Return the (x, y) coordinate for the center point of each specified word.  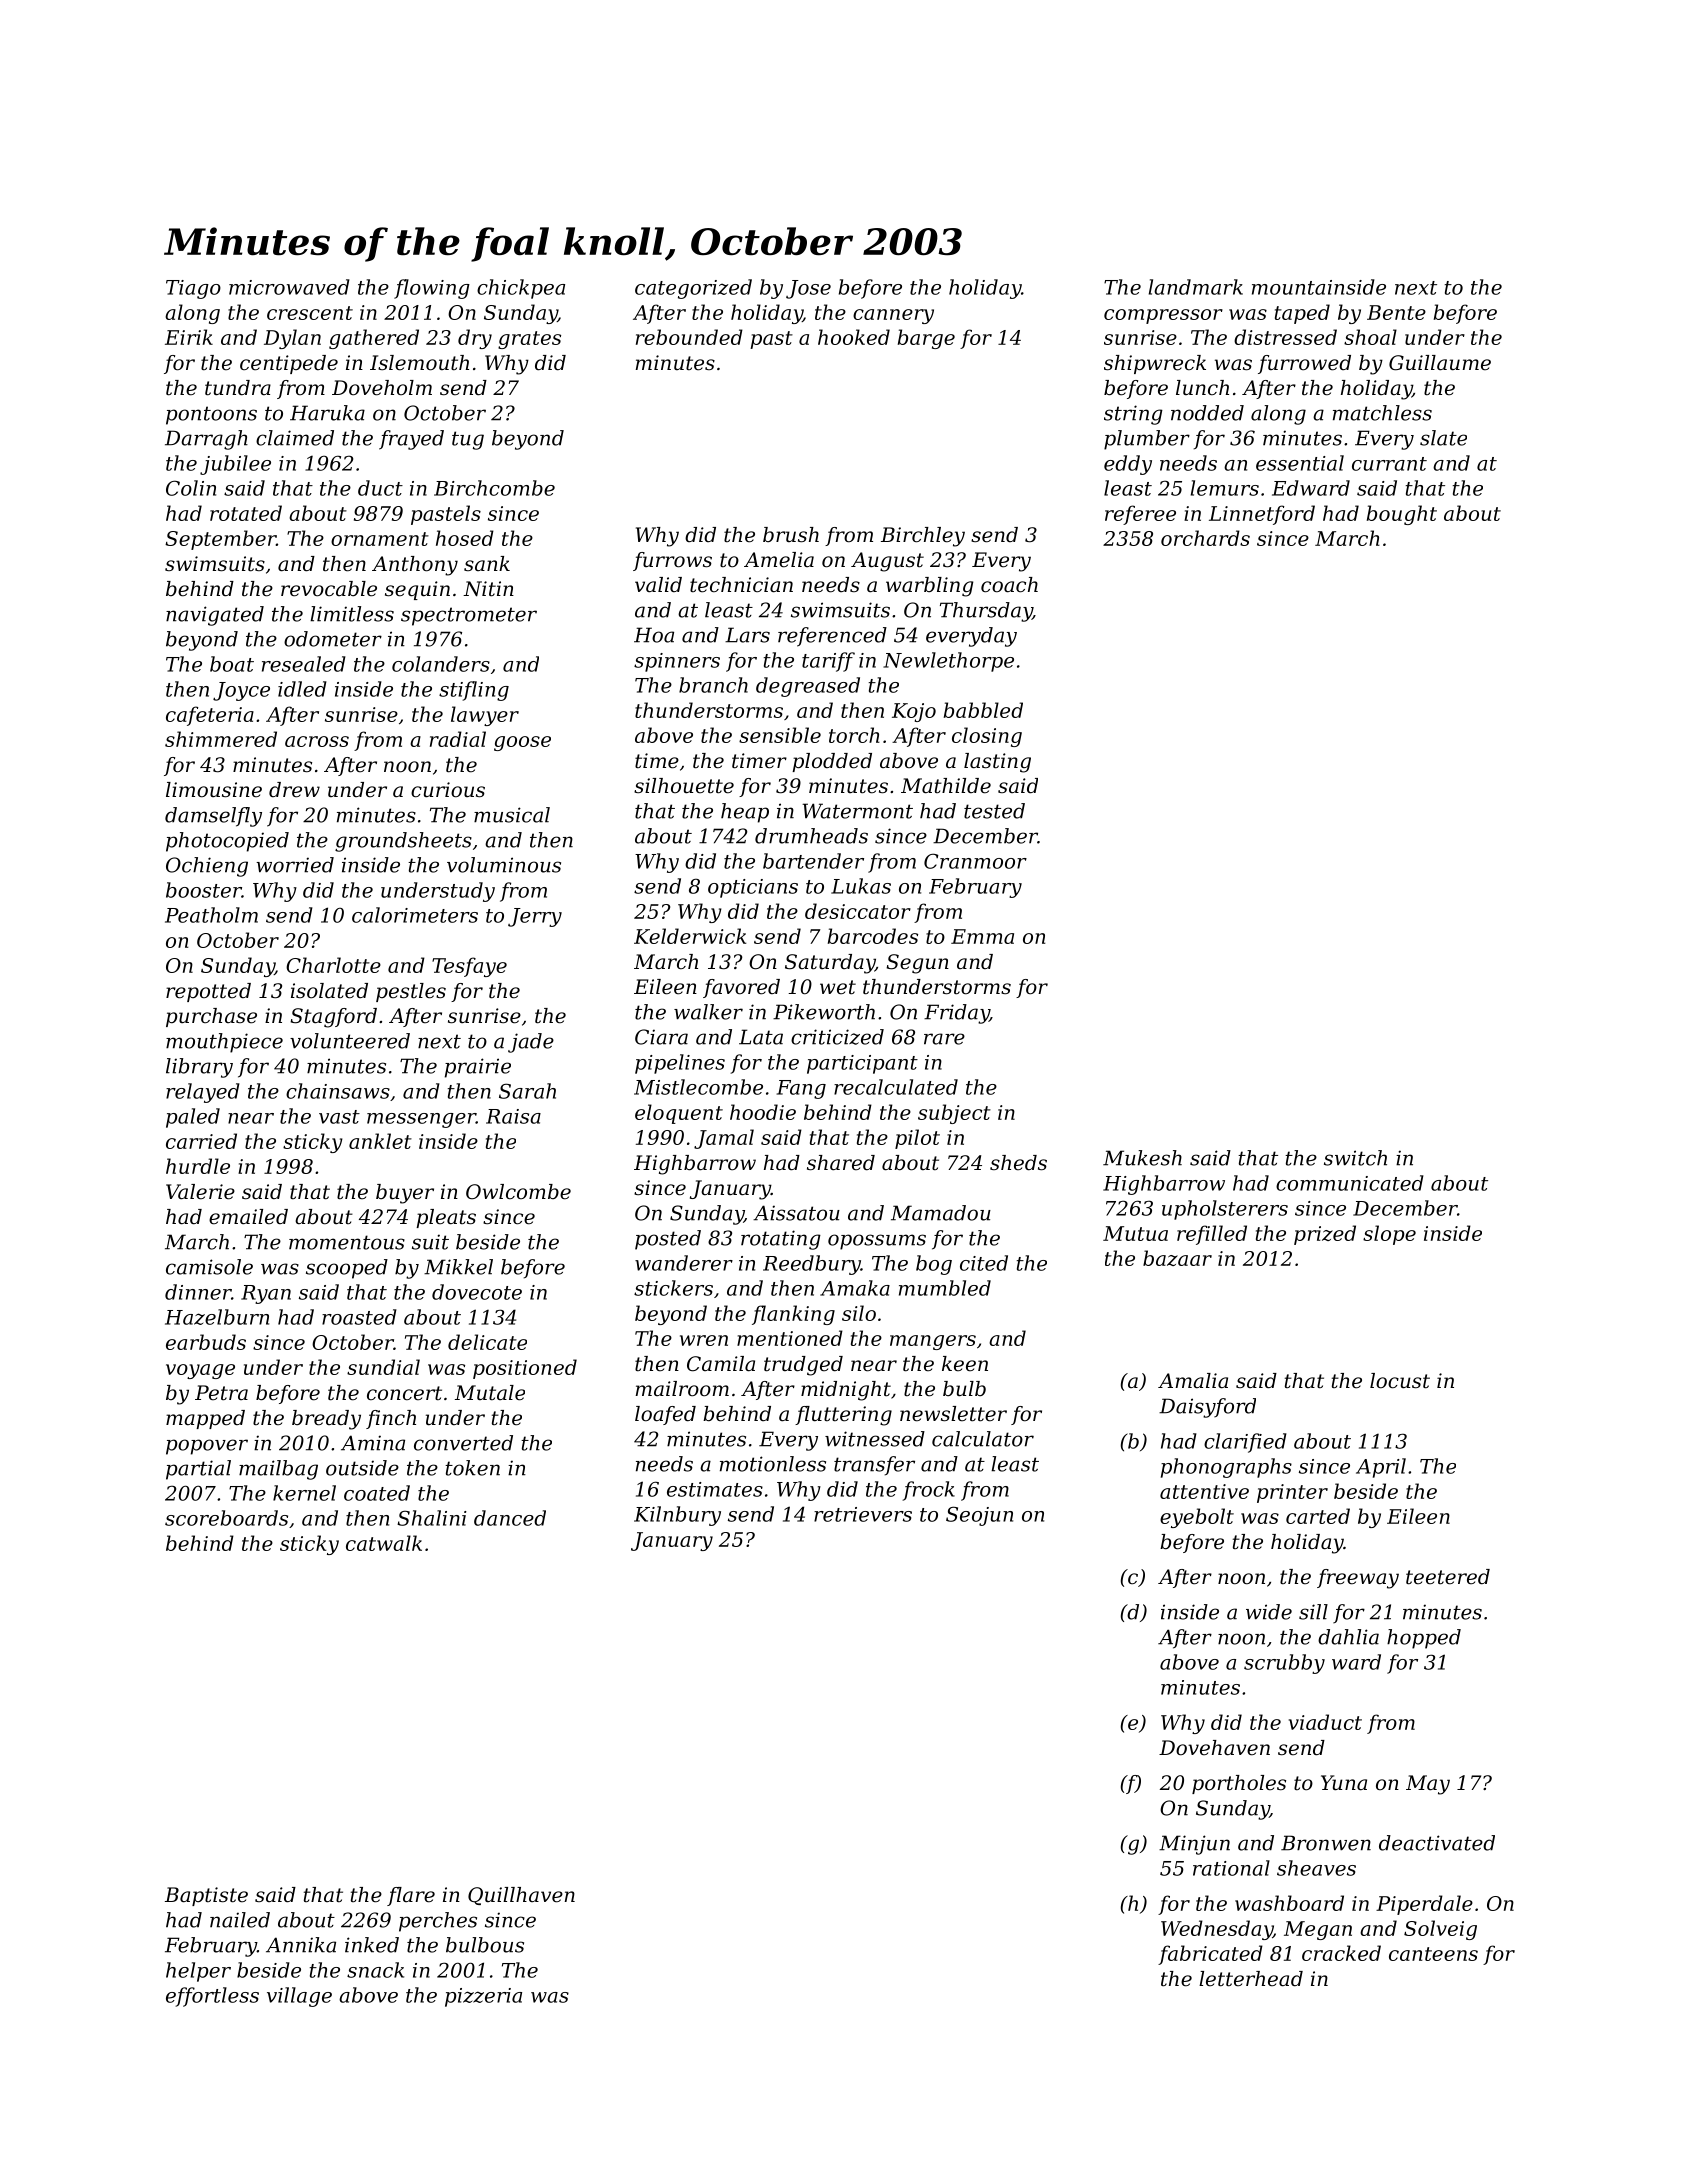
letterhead (1251, 1979)
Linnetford (1262, 515)
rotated (246, 513)
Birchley (923, 537)
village (299, 1997)
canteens (1433, 1954)
